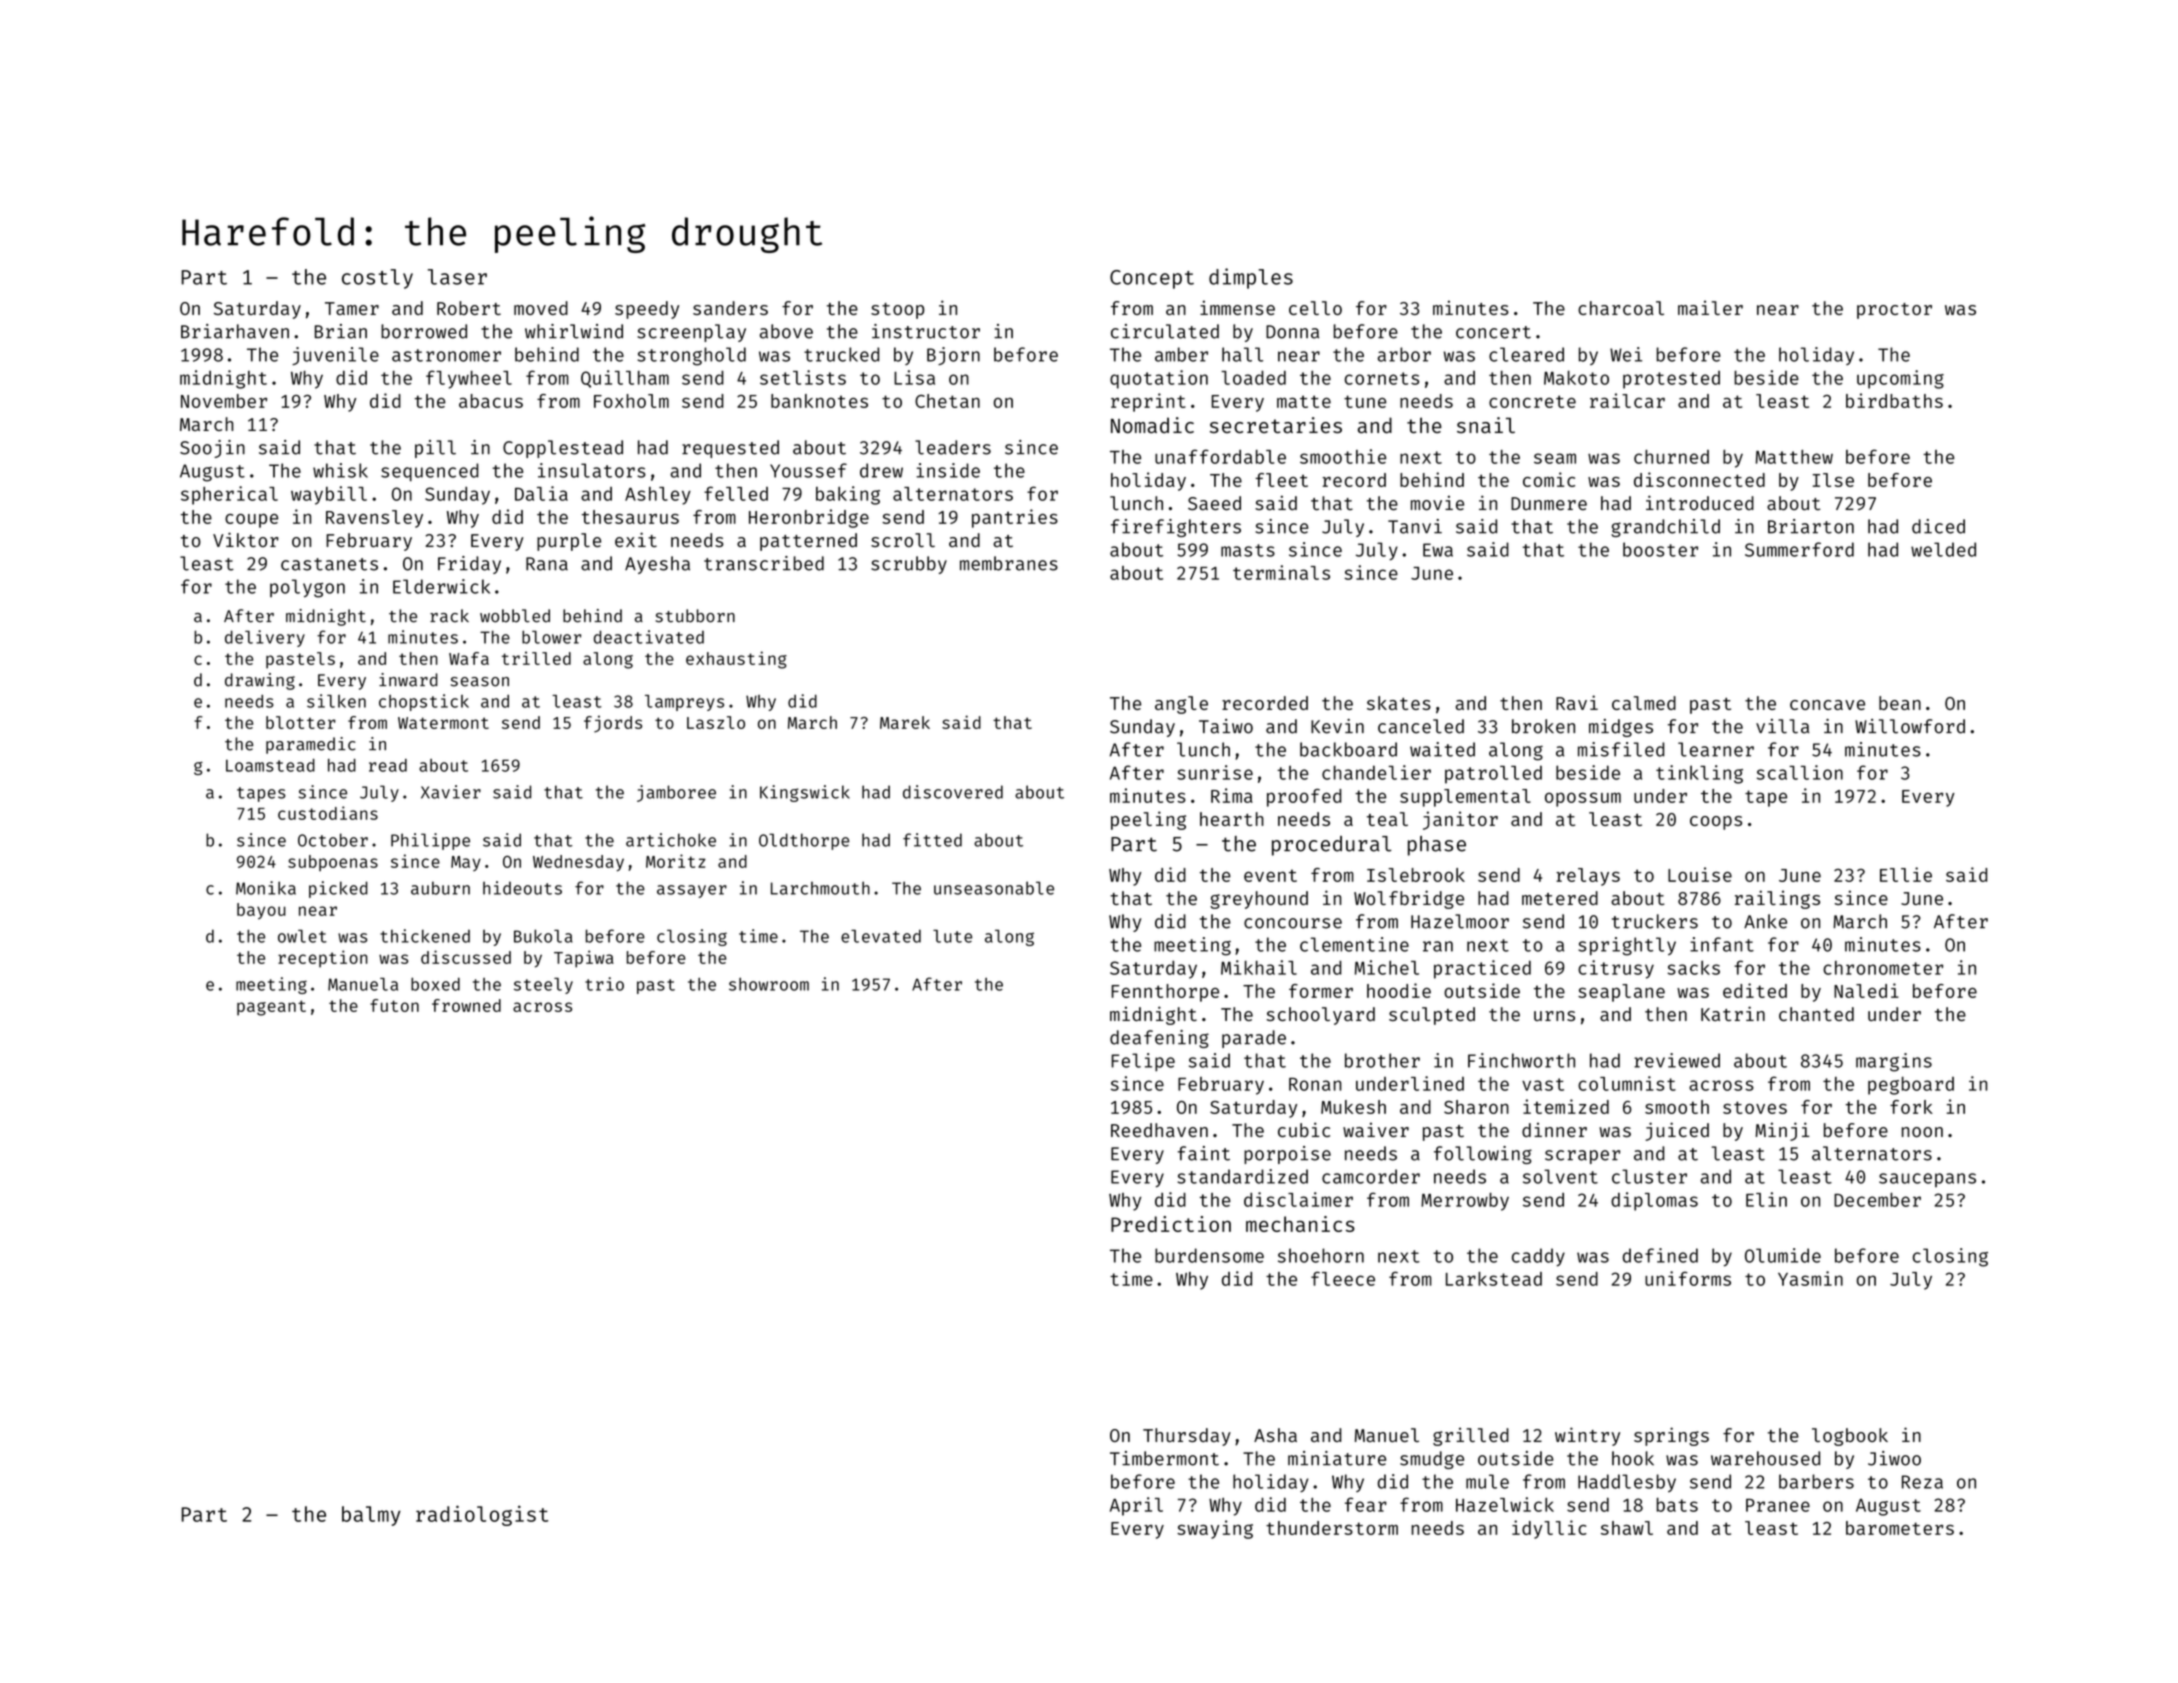 The image size is (2178, 1683). I want to click on Concept, so click(1152, 279).
